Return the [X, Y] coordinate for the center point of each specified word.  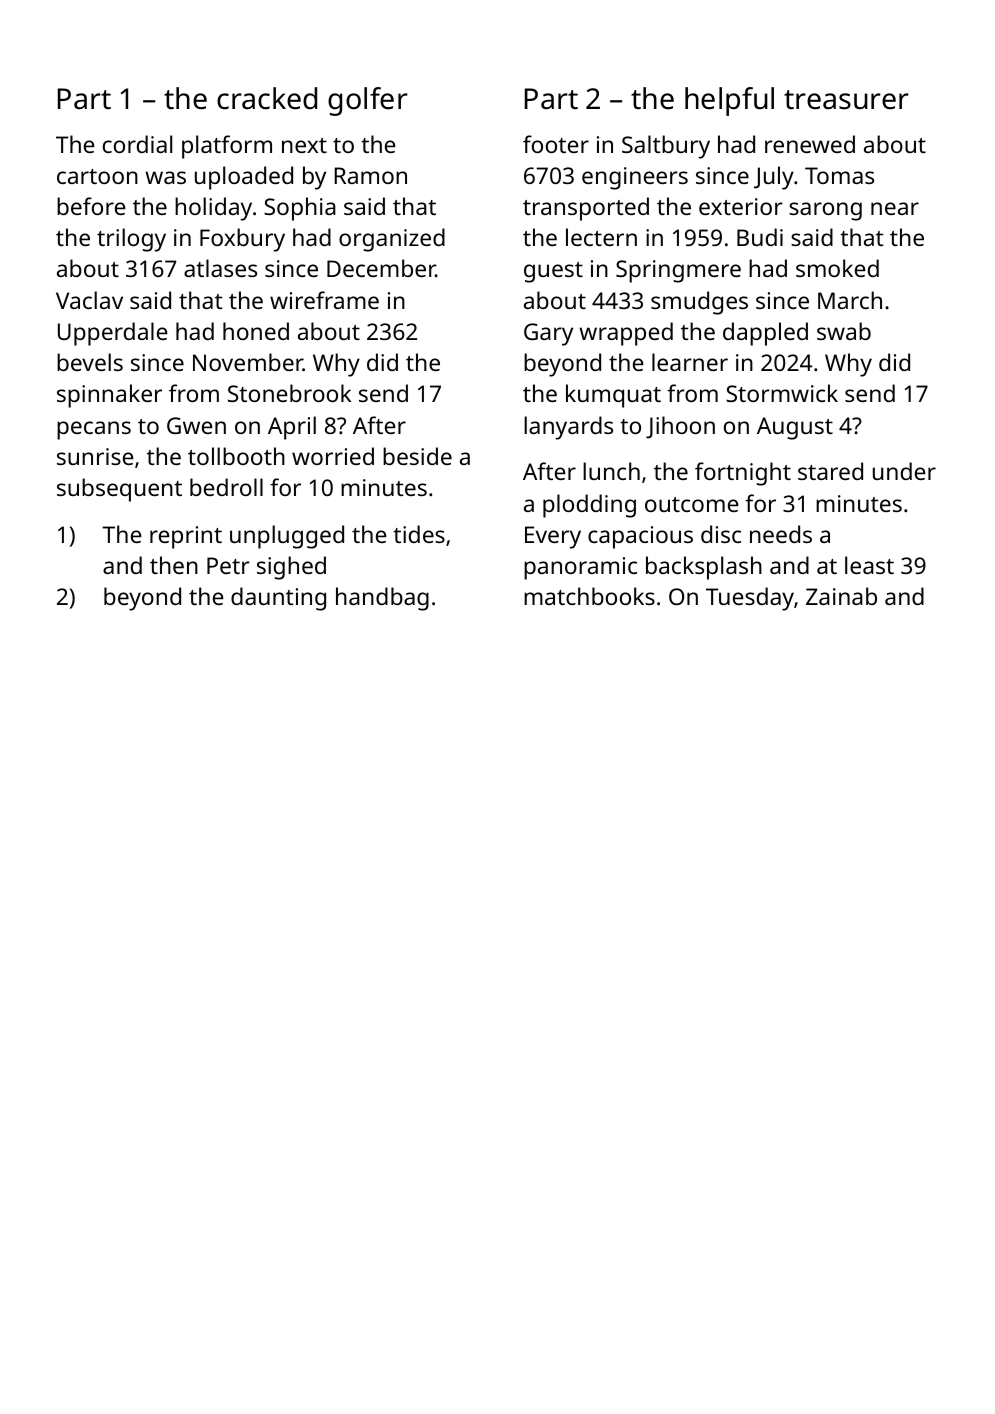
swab [844, 331]
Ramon [370, 175]
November [248, 362]
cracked [267, 98]
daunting [278, 599]
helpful [729, 101]
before [91, 206]
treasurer [846, 100]
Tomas [839, 175]
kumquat [613, 396]
